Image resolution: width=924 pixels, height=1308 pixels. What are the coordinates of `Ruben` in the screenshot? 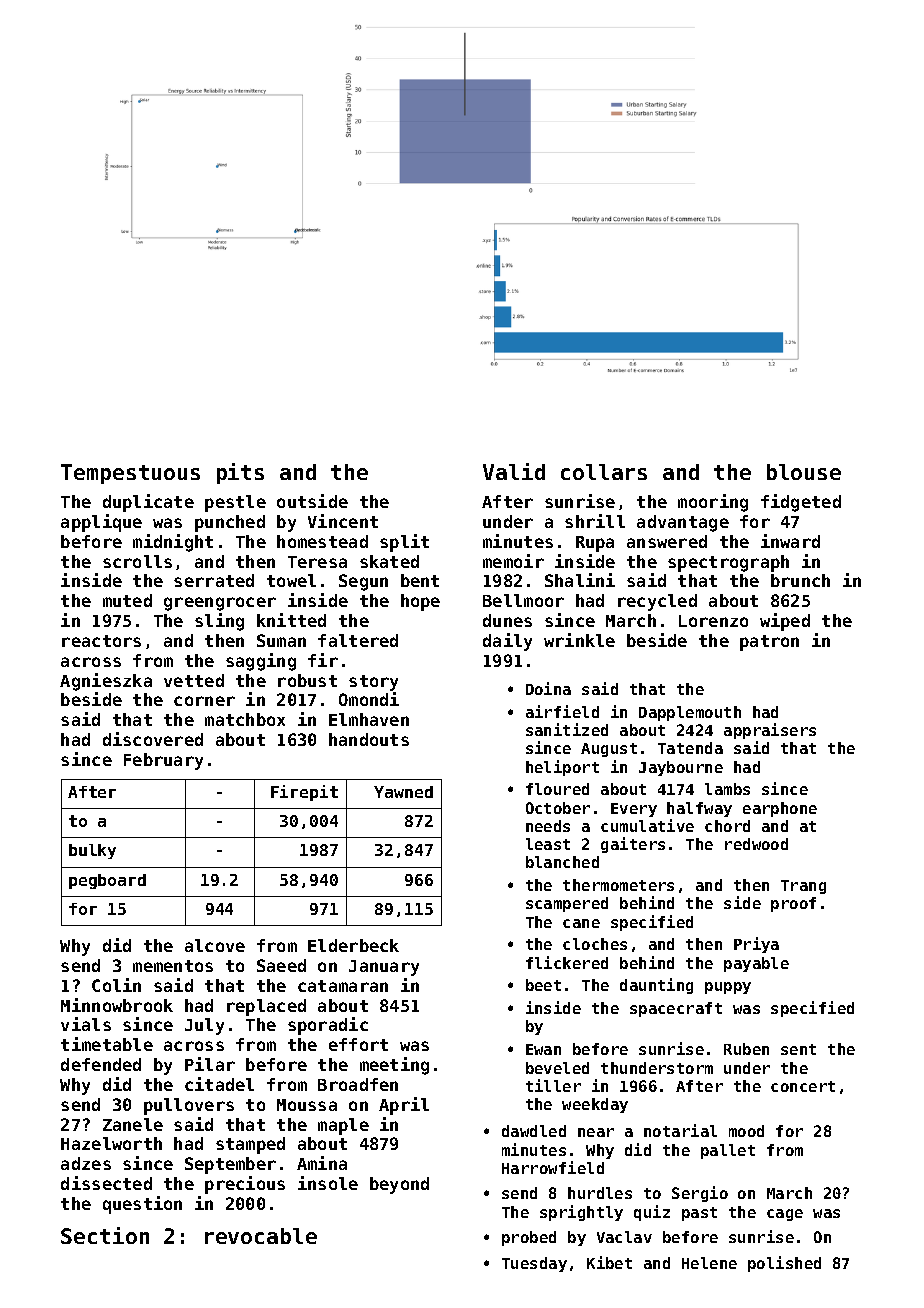 It's located at (746, 1049).
